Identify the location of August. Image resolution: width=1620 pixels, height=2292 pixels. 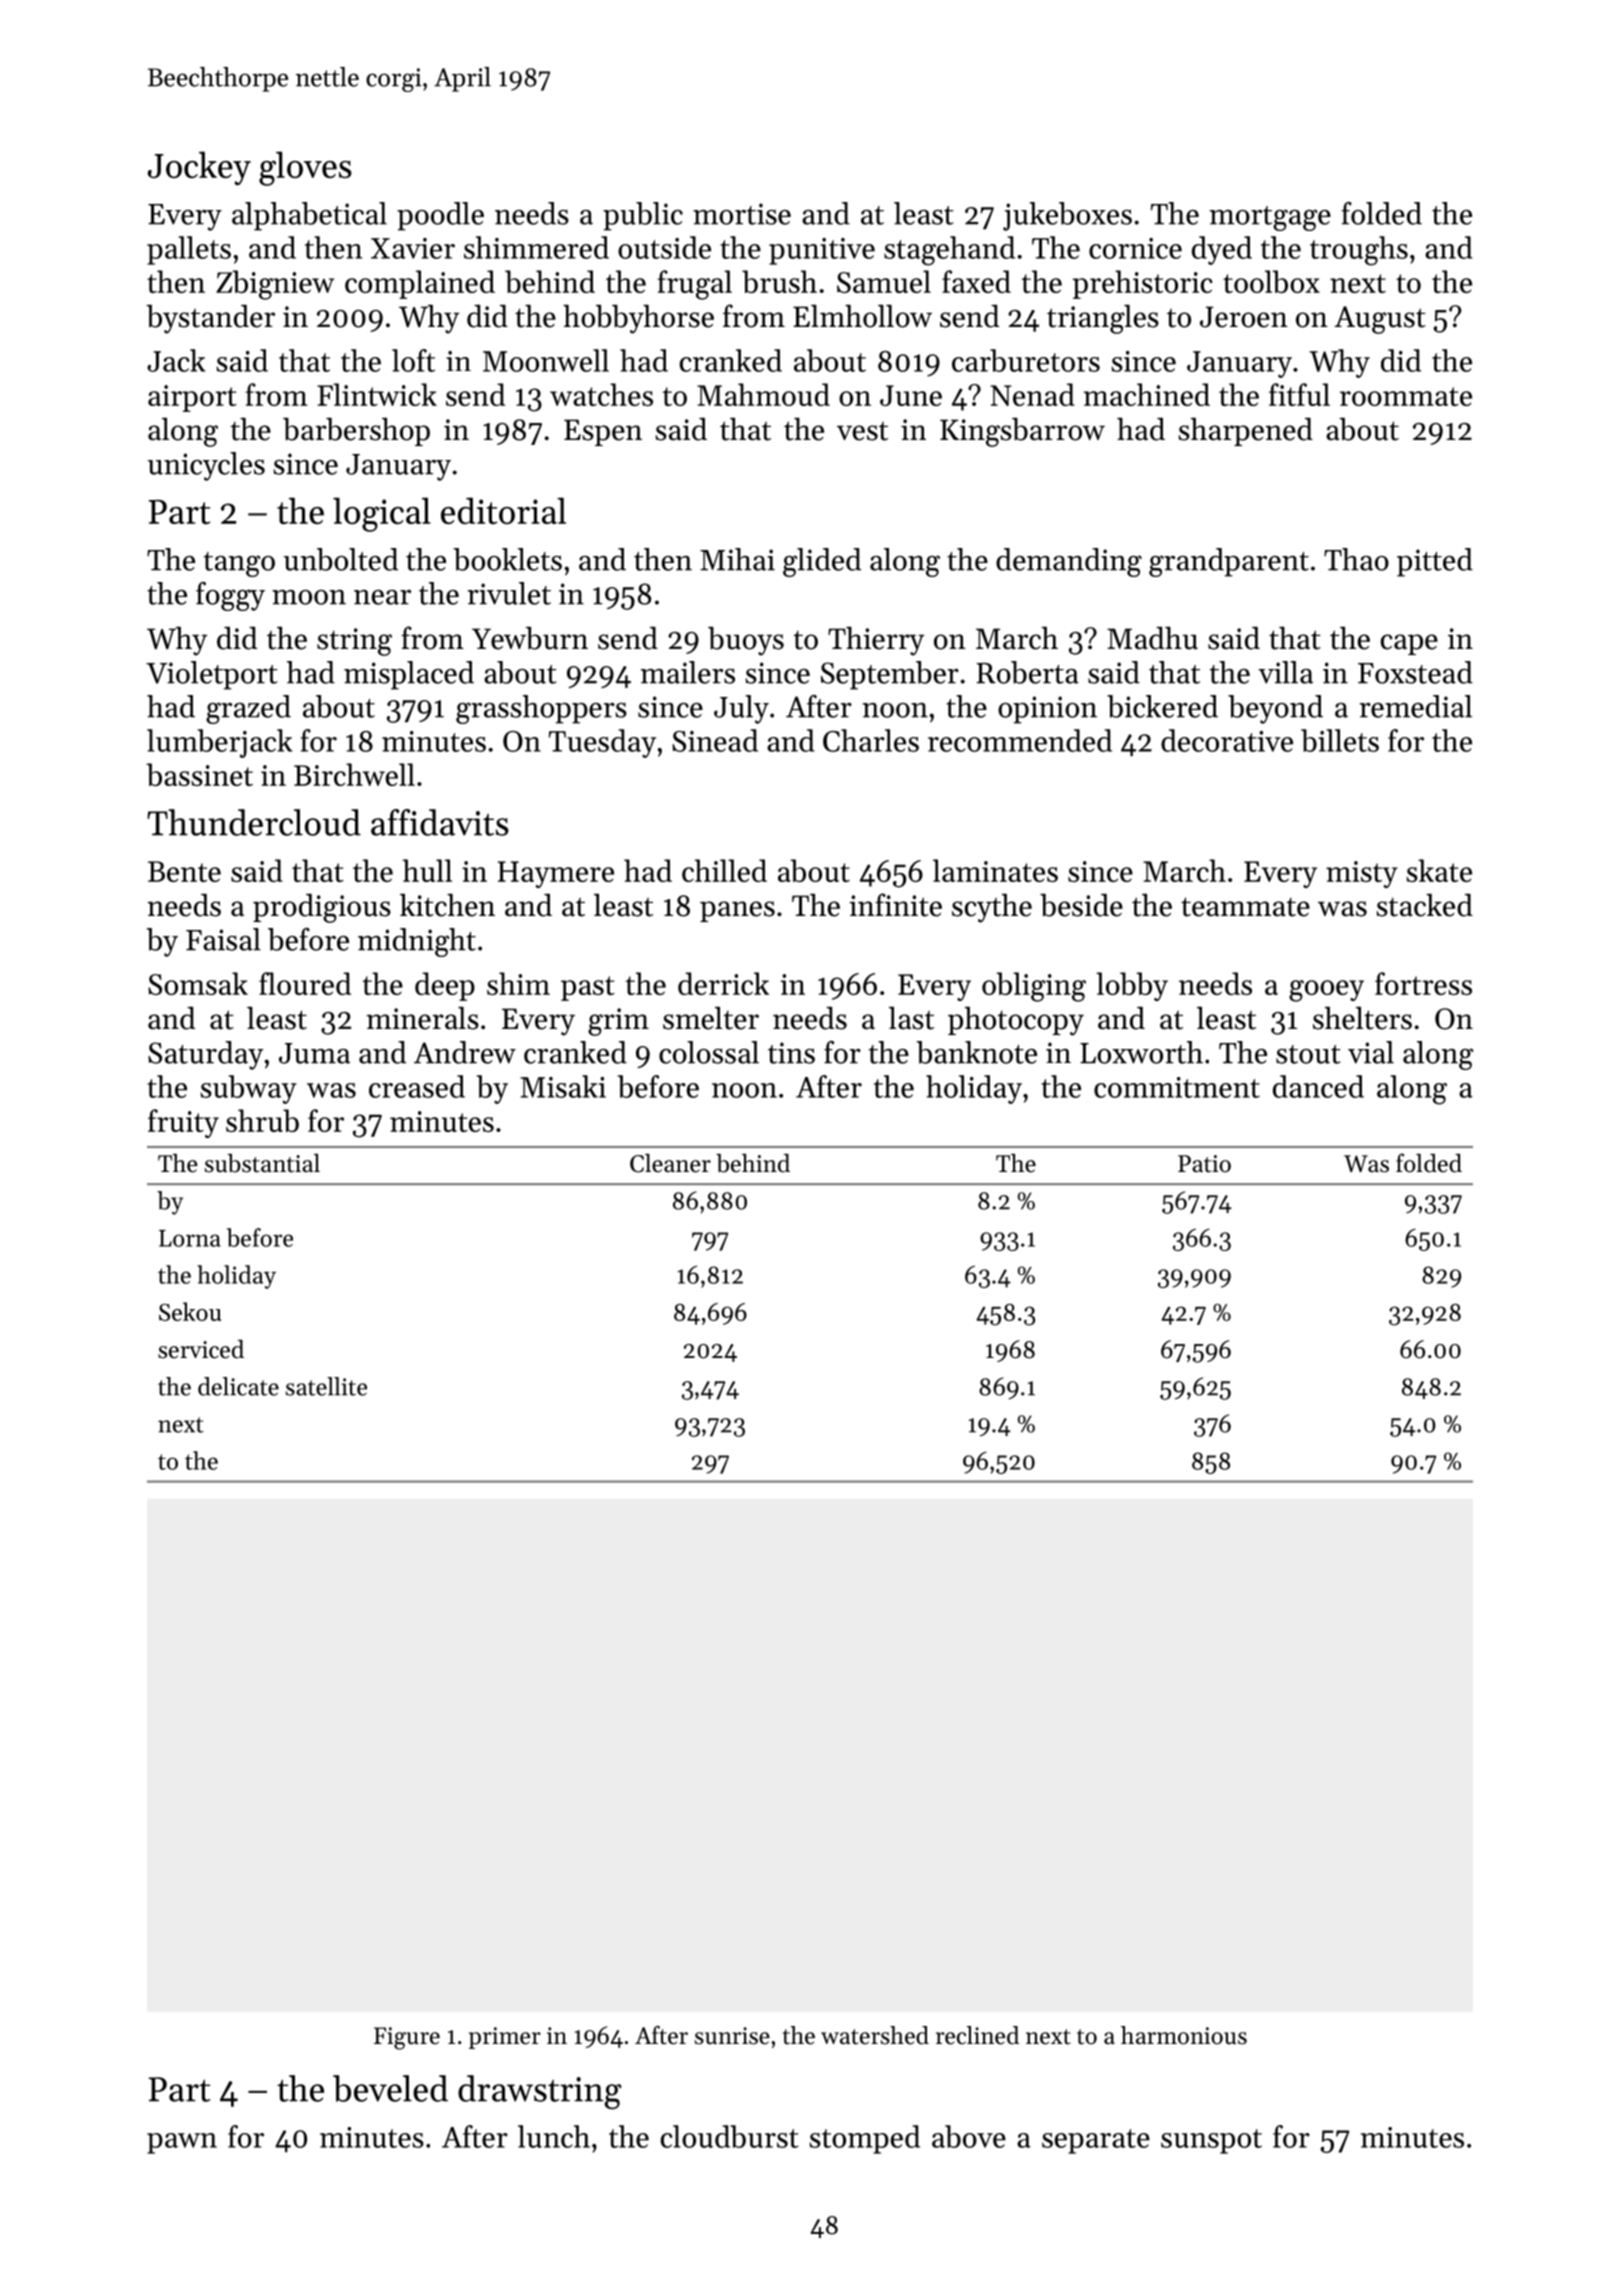
(1380, 320).
